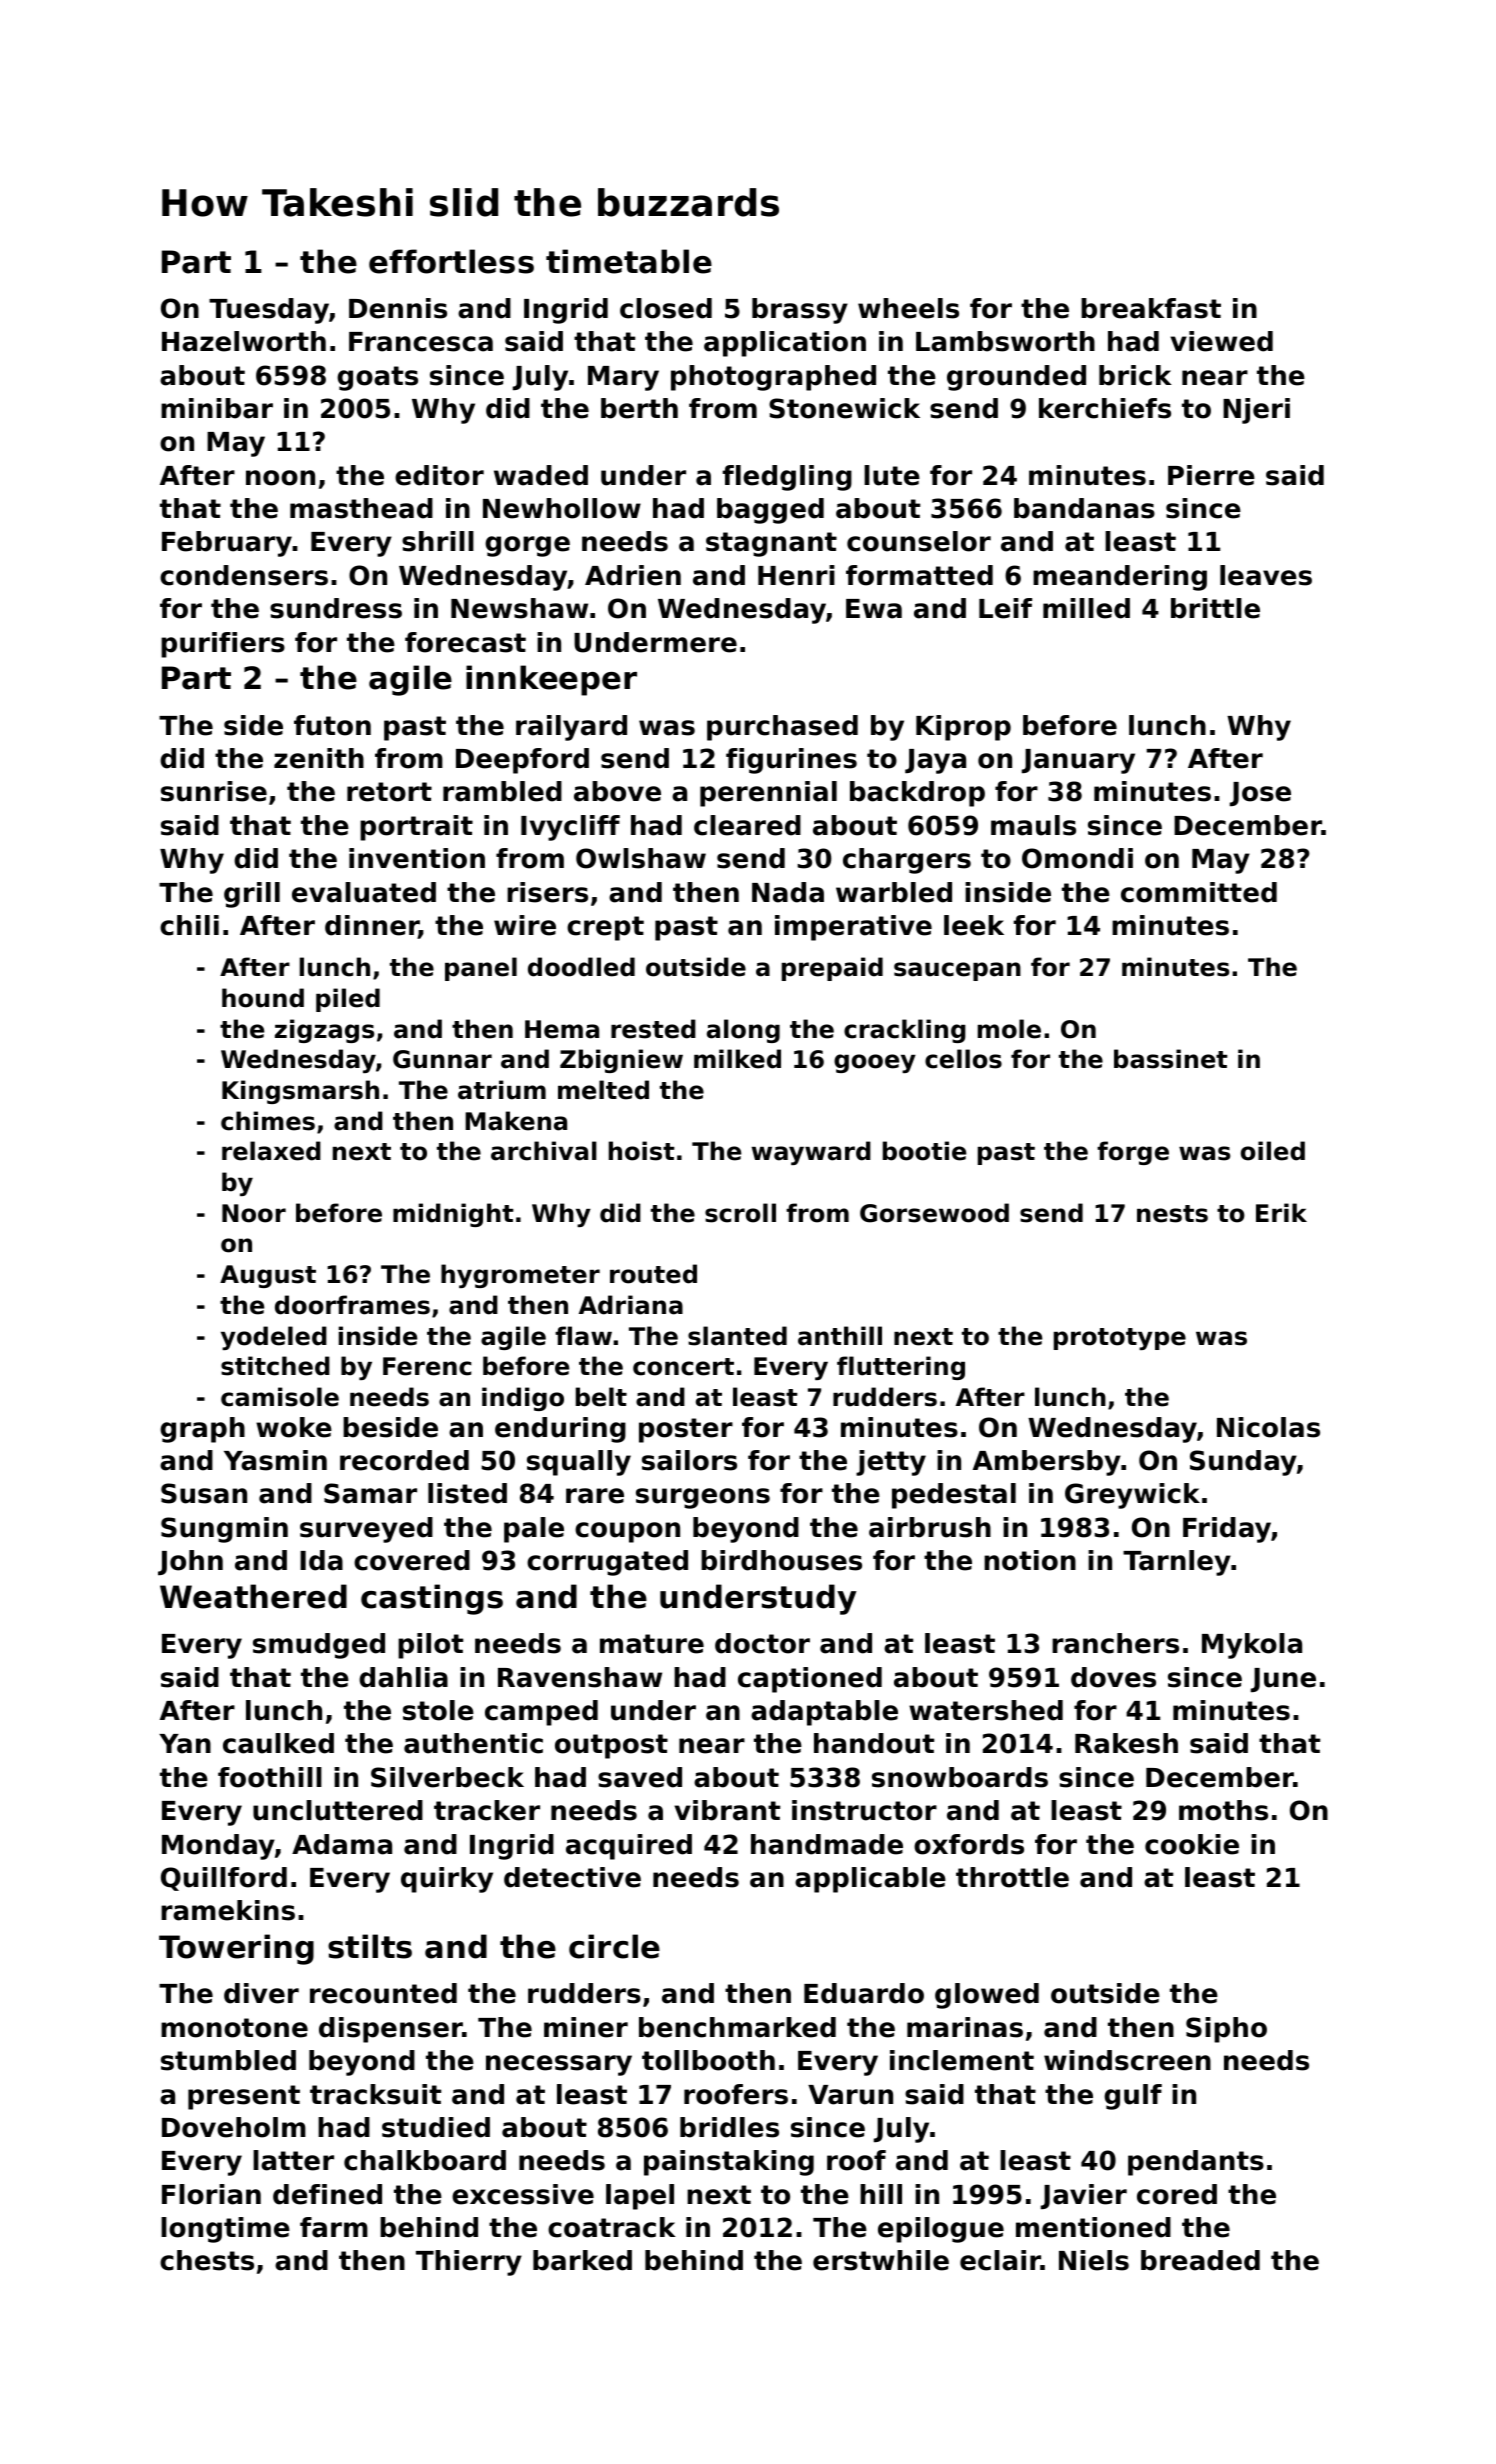 Image resolution: width=1496 pixels, height=2464 pixels. What do you see at coordinates (737, 2027) in the document?
I see `benchmarked` at bounding box center [737, 2027].
